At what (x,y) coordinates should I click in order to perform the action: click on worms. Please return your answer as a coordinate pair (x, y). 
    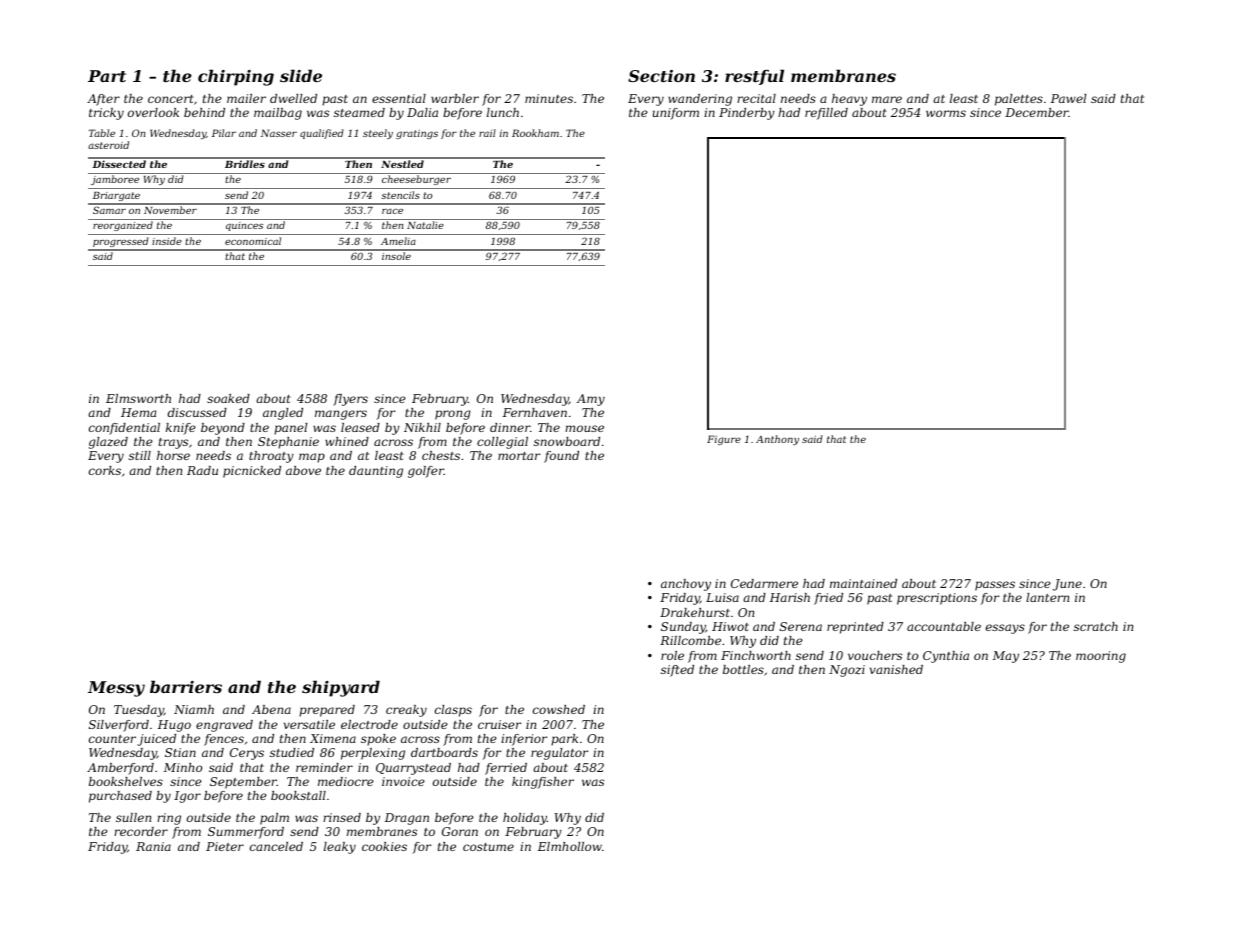
    Looking at the image, I should click on (946, 113).
